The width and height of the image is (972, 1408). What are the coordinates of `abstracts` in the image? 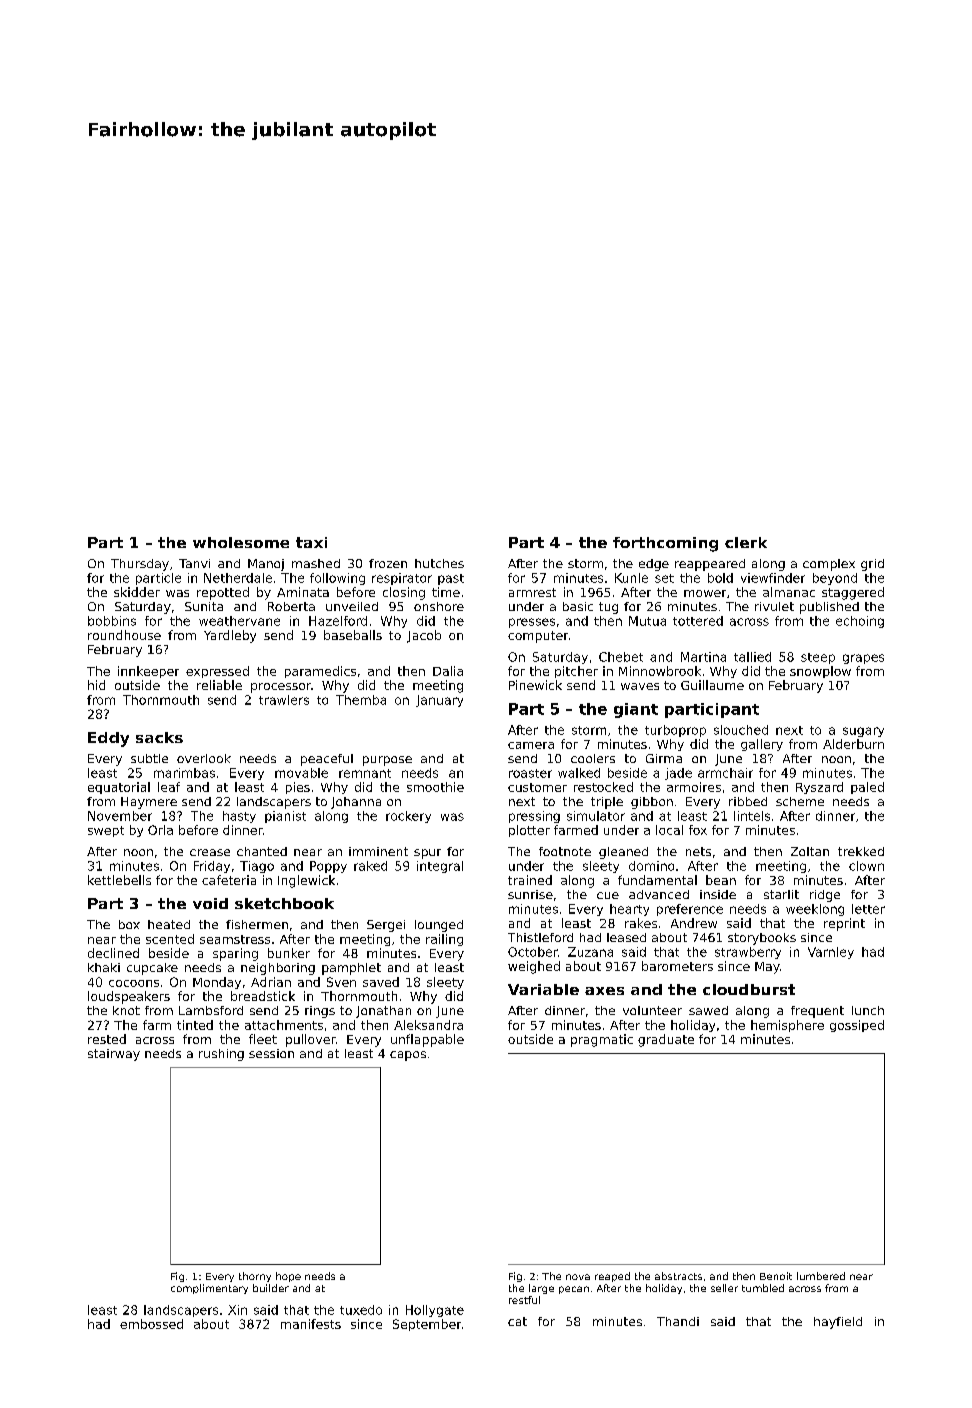 It's located at (678, 1276).
